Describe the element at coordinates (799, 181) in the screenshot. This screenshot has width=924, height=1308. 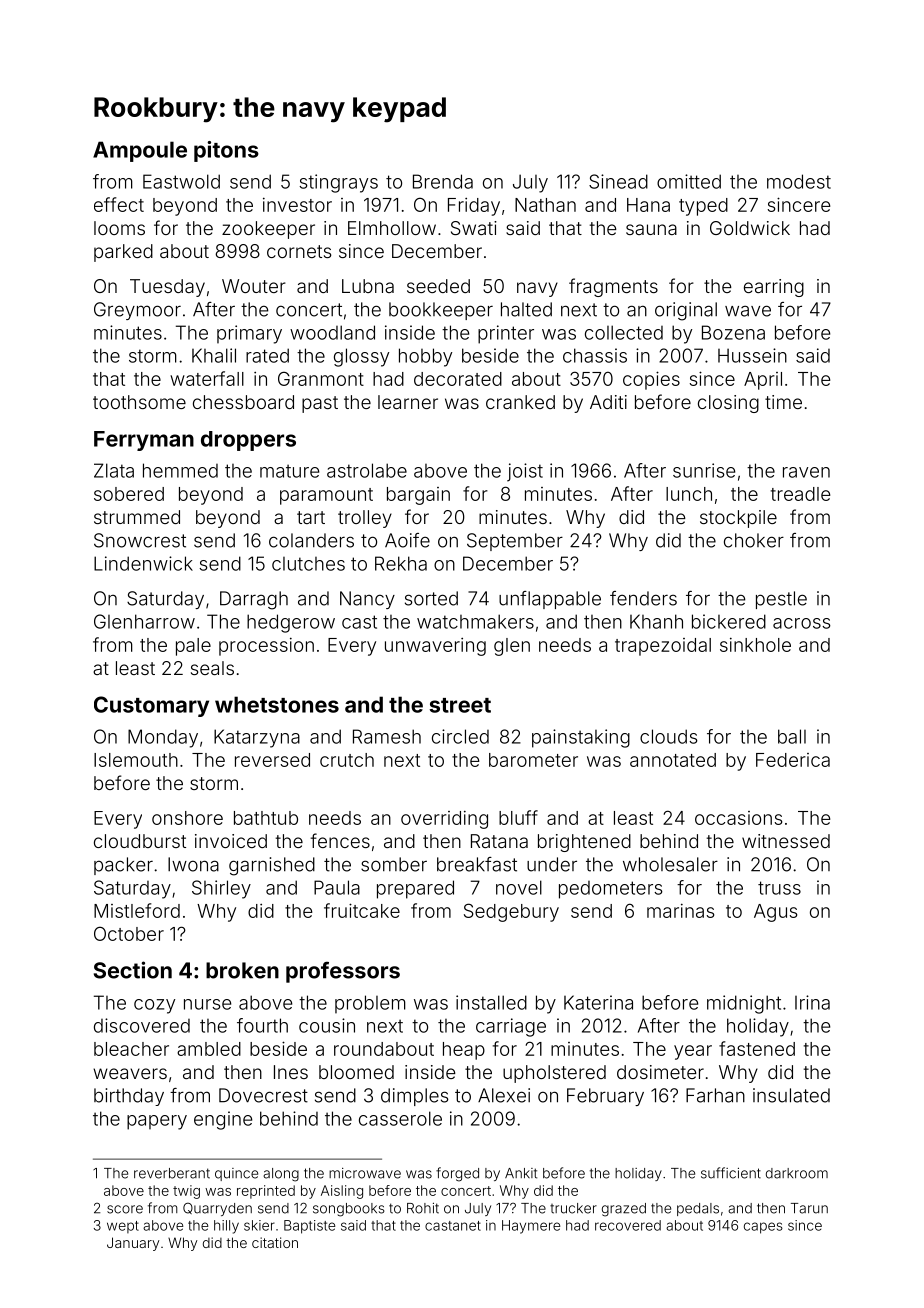
I see `modest` at that location.
